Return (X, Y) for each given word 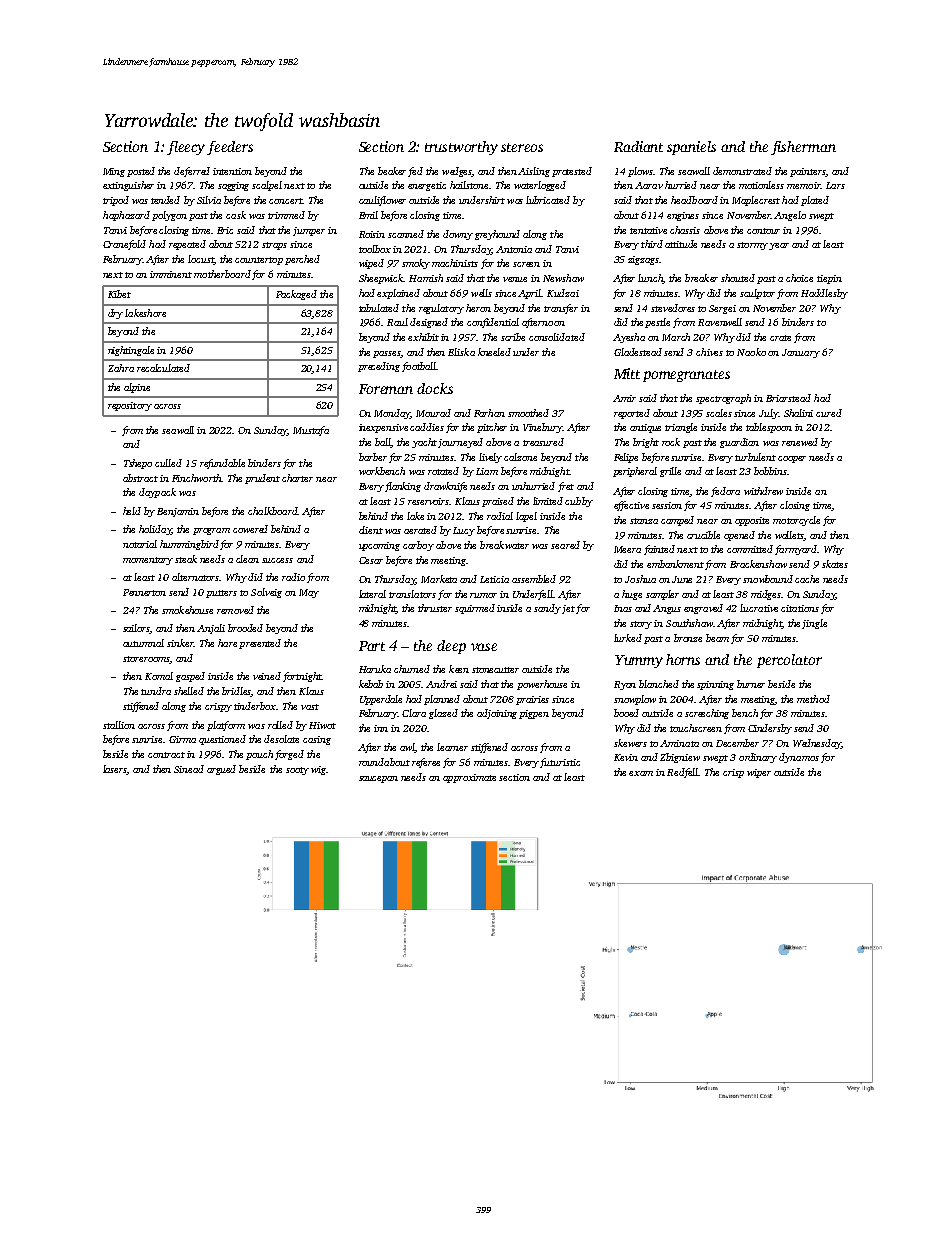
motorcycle (796, 521)
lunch (650, 279)
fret (566, 487)
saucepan (378, 779)
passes (387, 354)
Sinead (189, 769)
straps (274, 246)
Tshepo (138, 464)
